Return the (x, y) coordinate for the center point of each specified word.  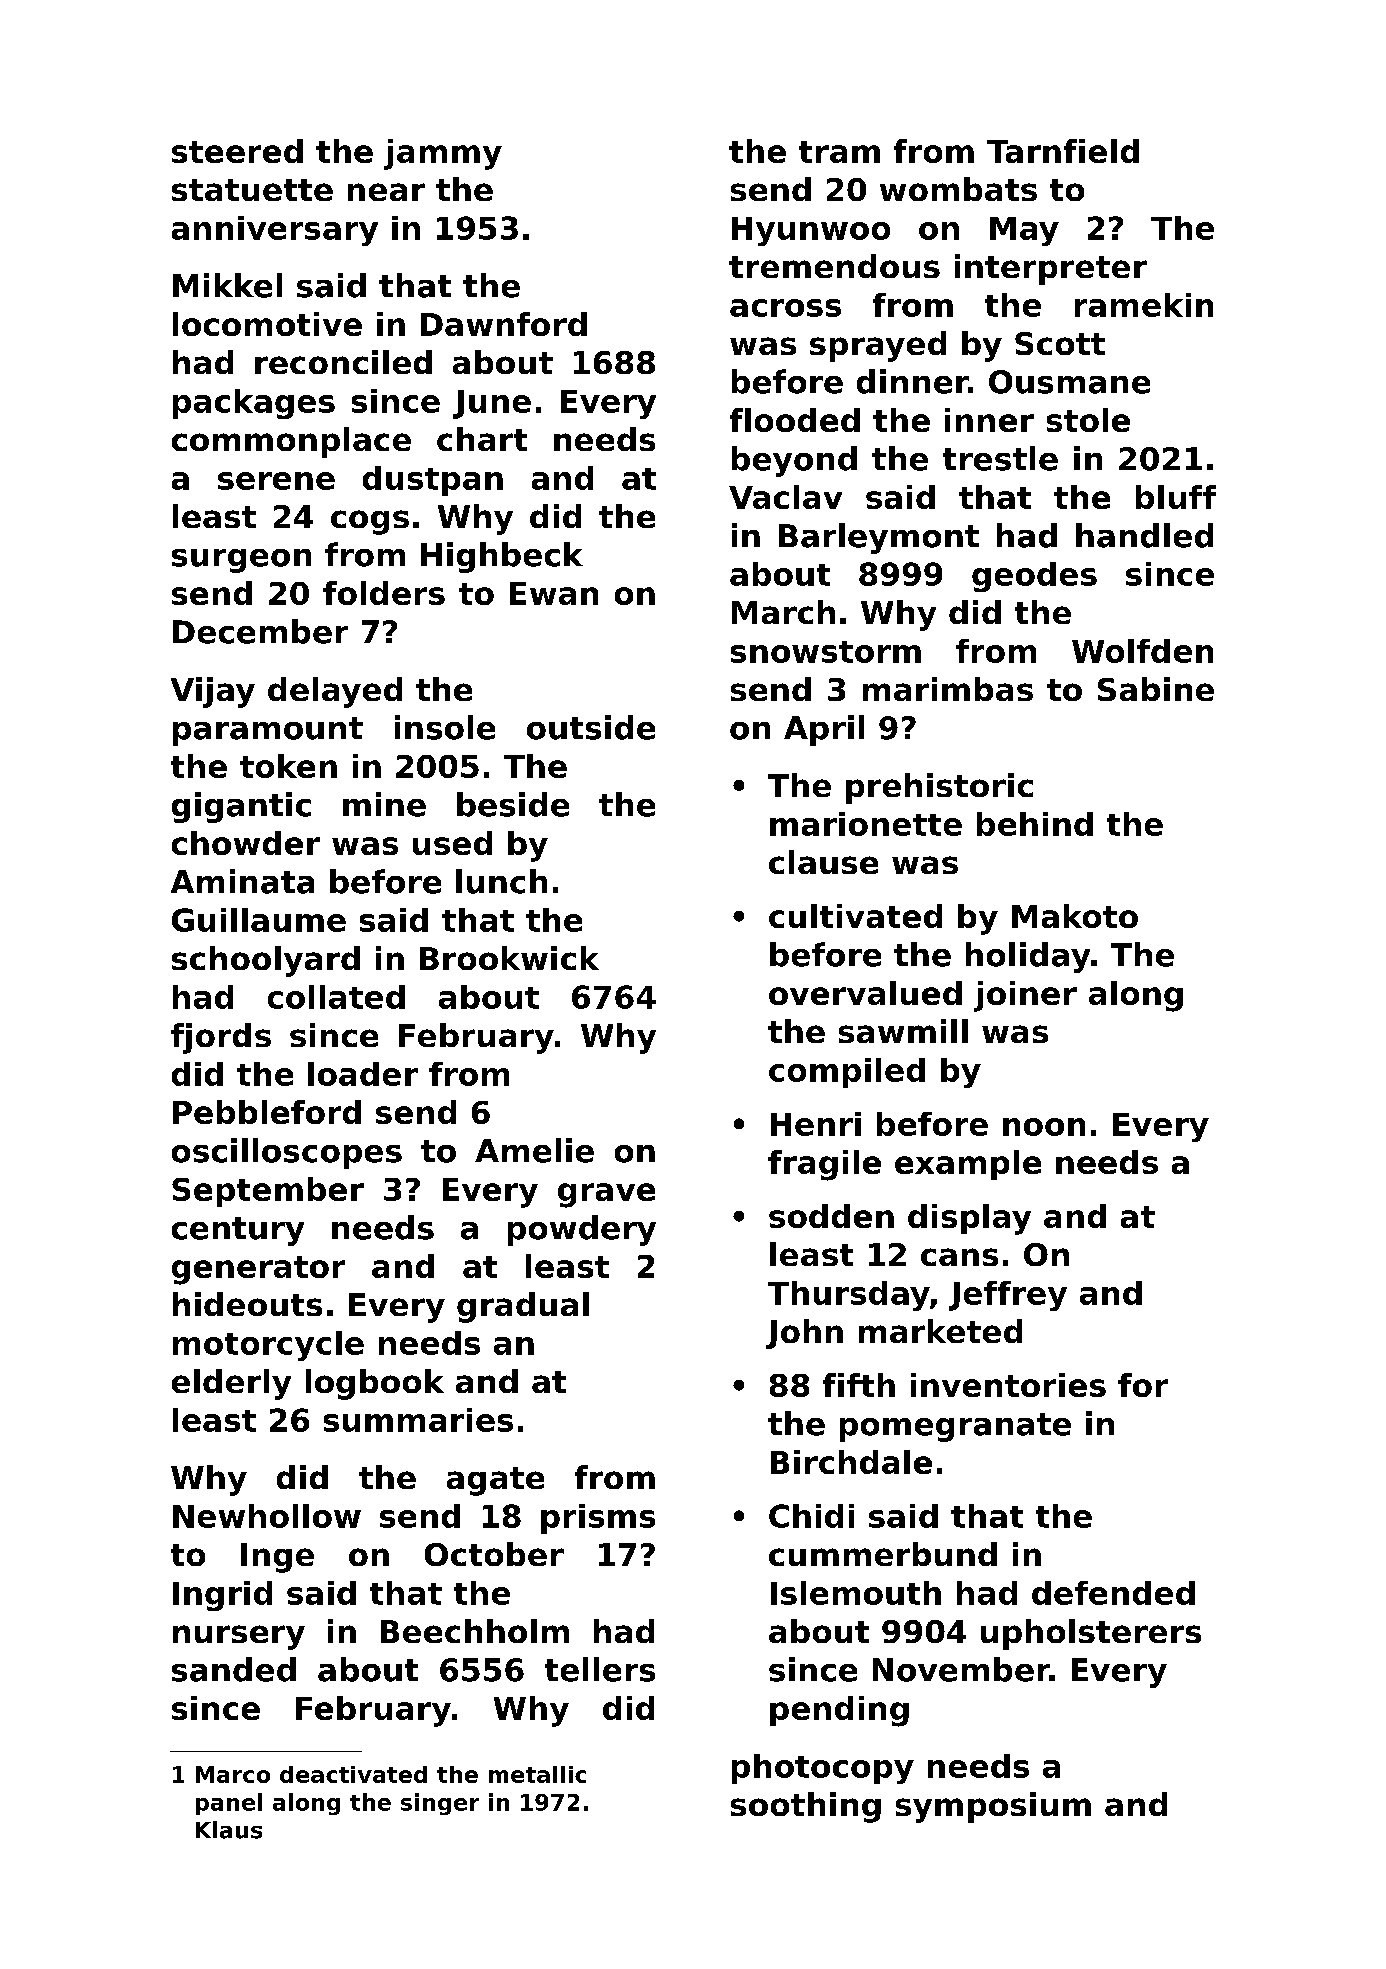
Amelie (534, 1150)
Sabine (1156, 689)
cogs (370, 522)
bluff (1176, 497)
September (268, 1192)
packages (254, 404)
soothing (806, 1807)
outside (591, 727)
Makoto (1075, 916)
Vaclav (785, 497)
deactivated (353, 1774)
